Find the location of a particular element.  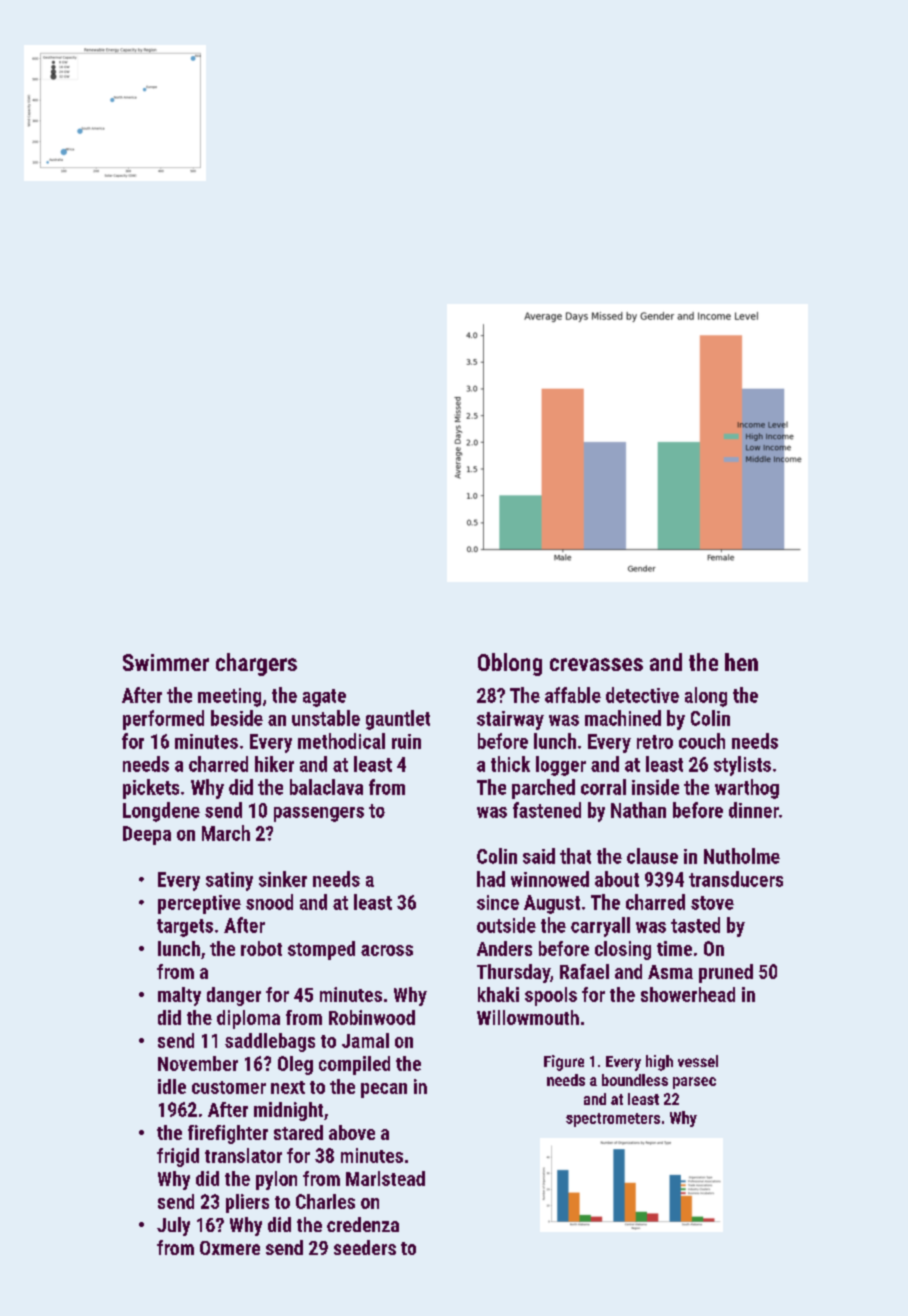

detective is located at coordinates (642, 695).
